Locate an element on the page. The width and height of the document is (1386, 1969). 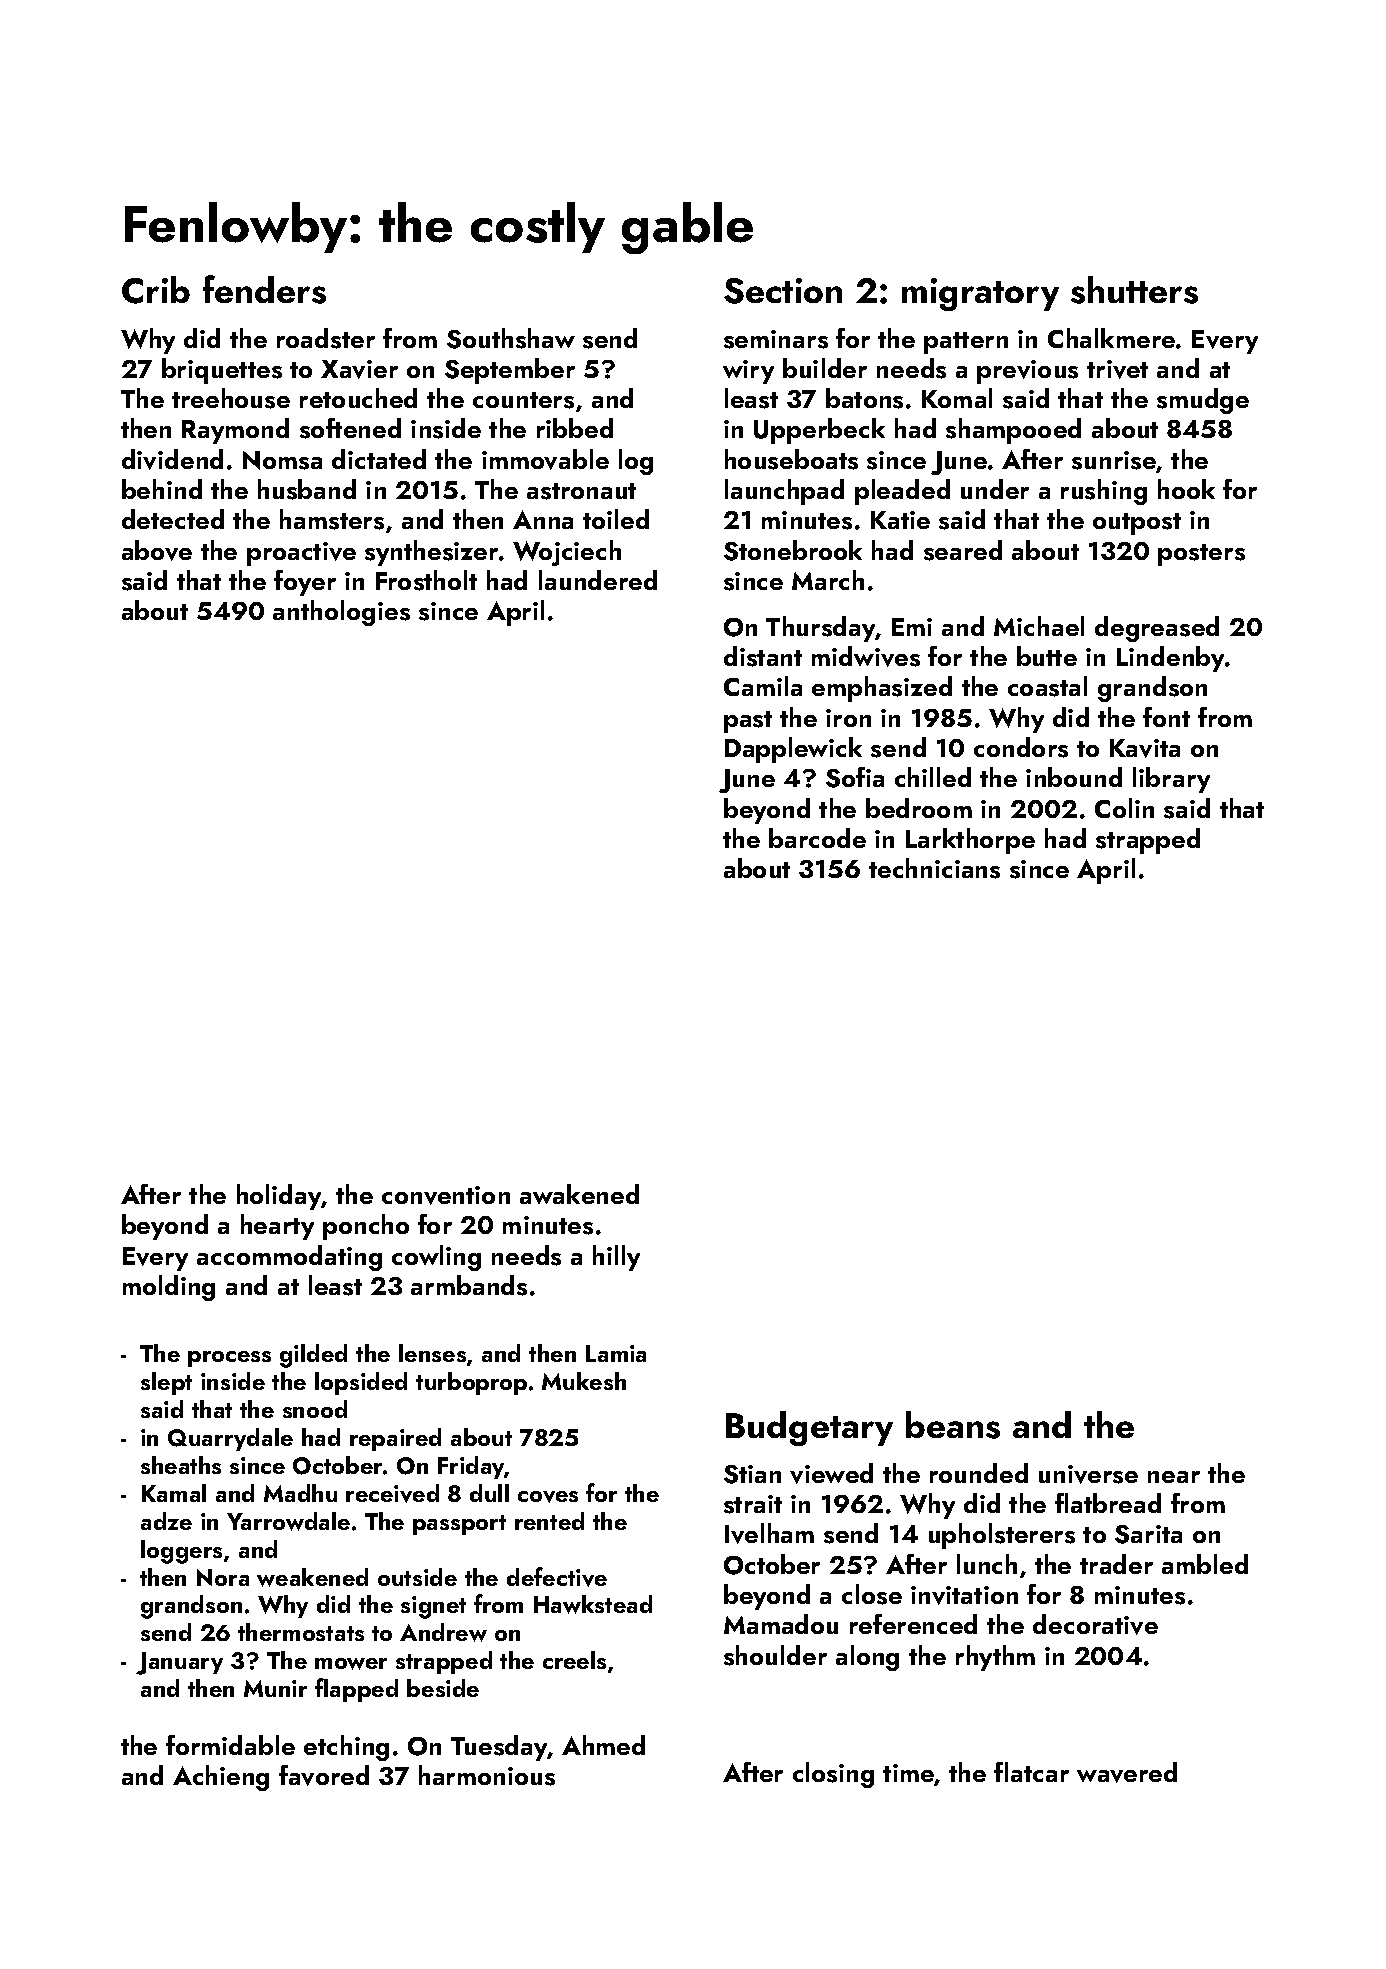
Lindenby is located at coordinates (1170, 659).
